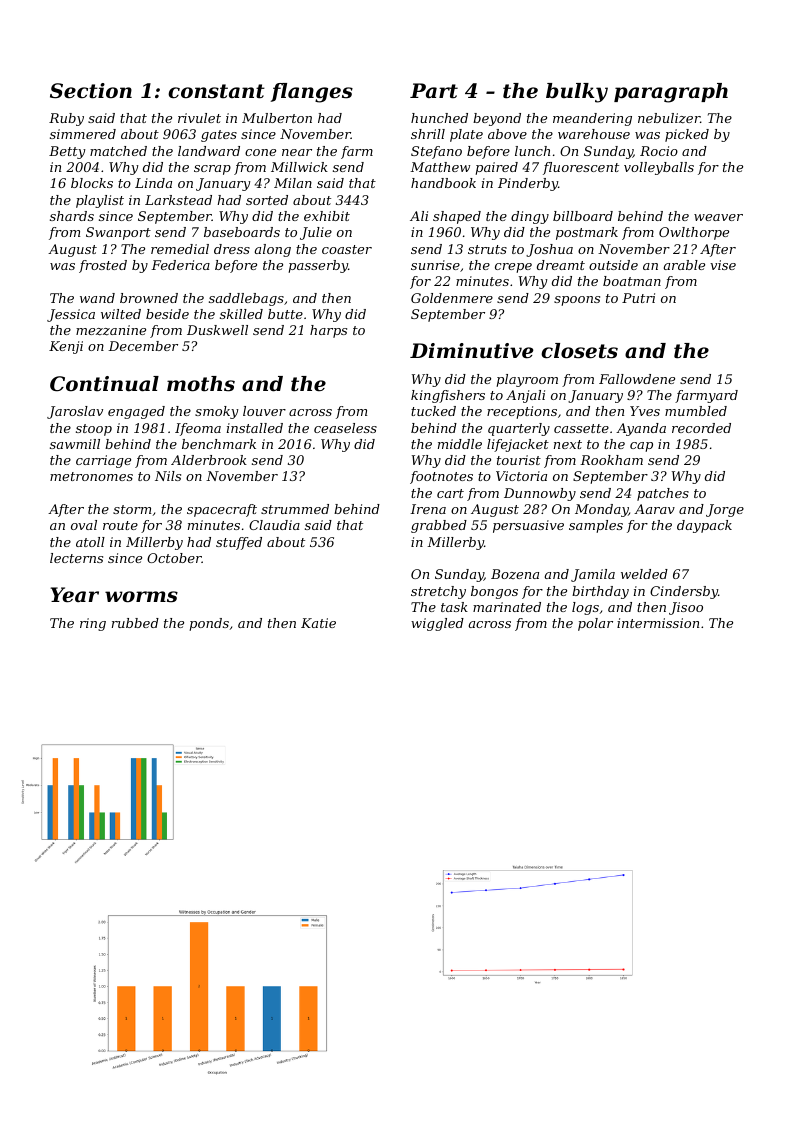 The image size is (795, 1128). I want to click on Ifeoma, so click(198, 429).
